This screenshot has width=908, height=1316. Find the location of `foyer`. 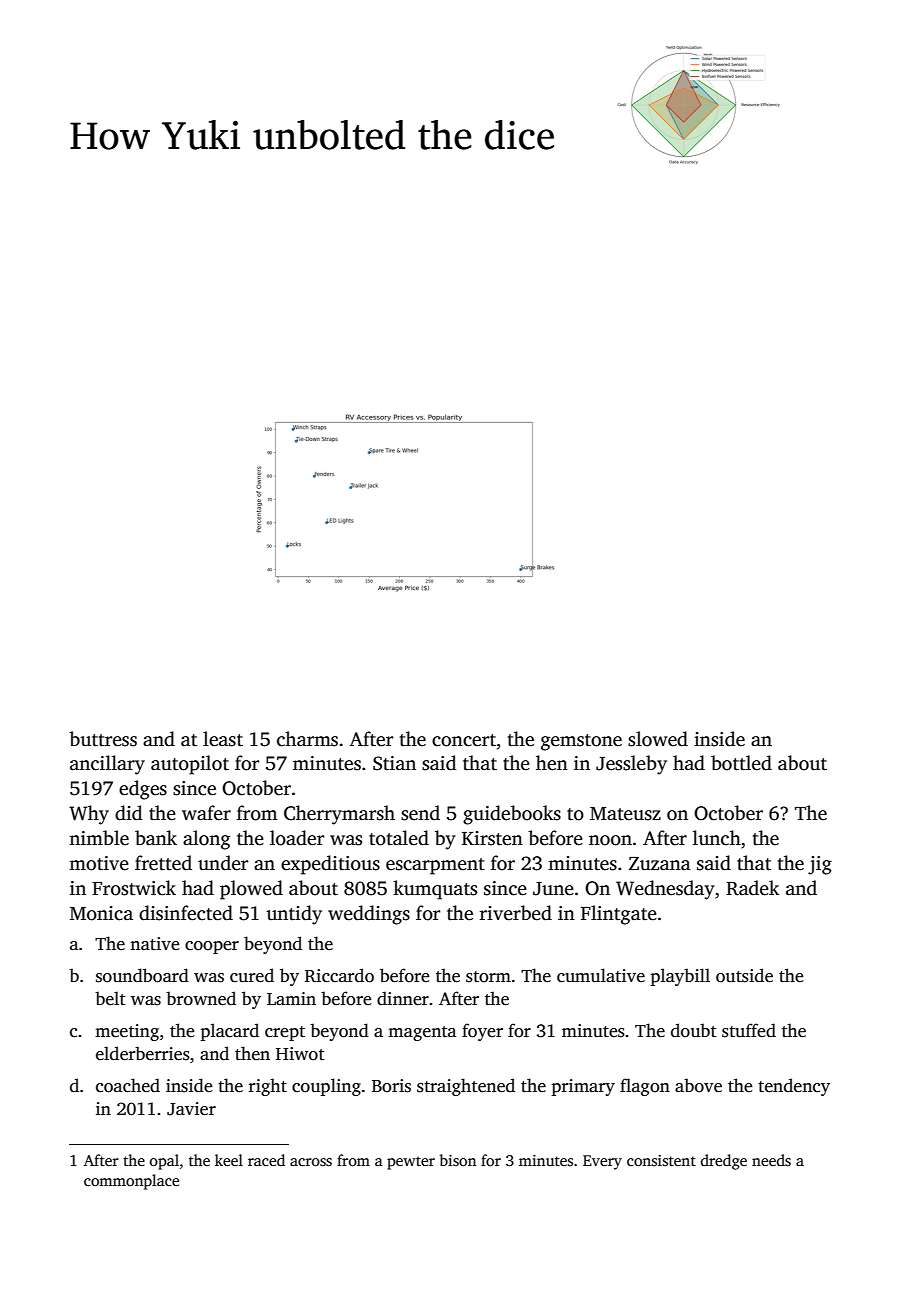

foyer is located at coordinates (482, 1032).
